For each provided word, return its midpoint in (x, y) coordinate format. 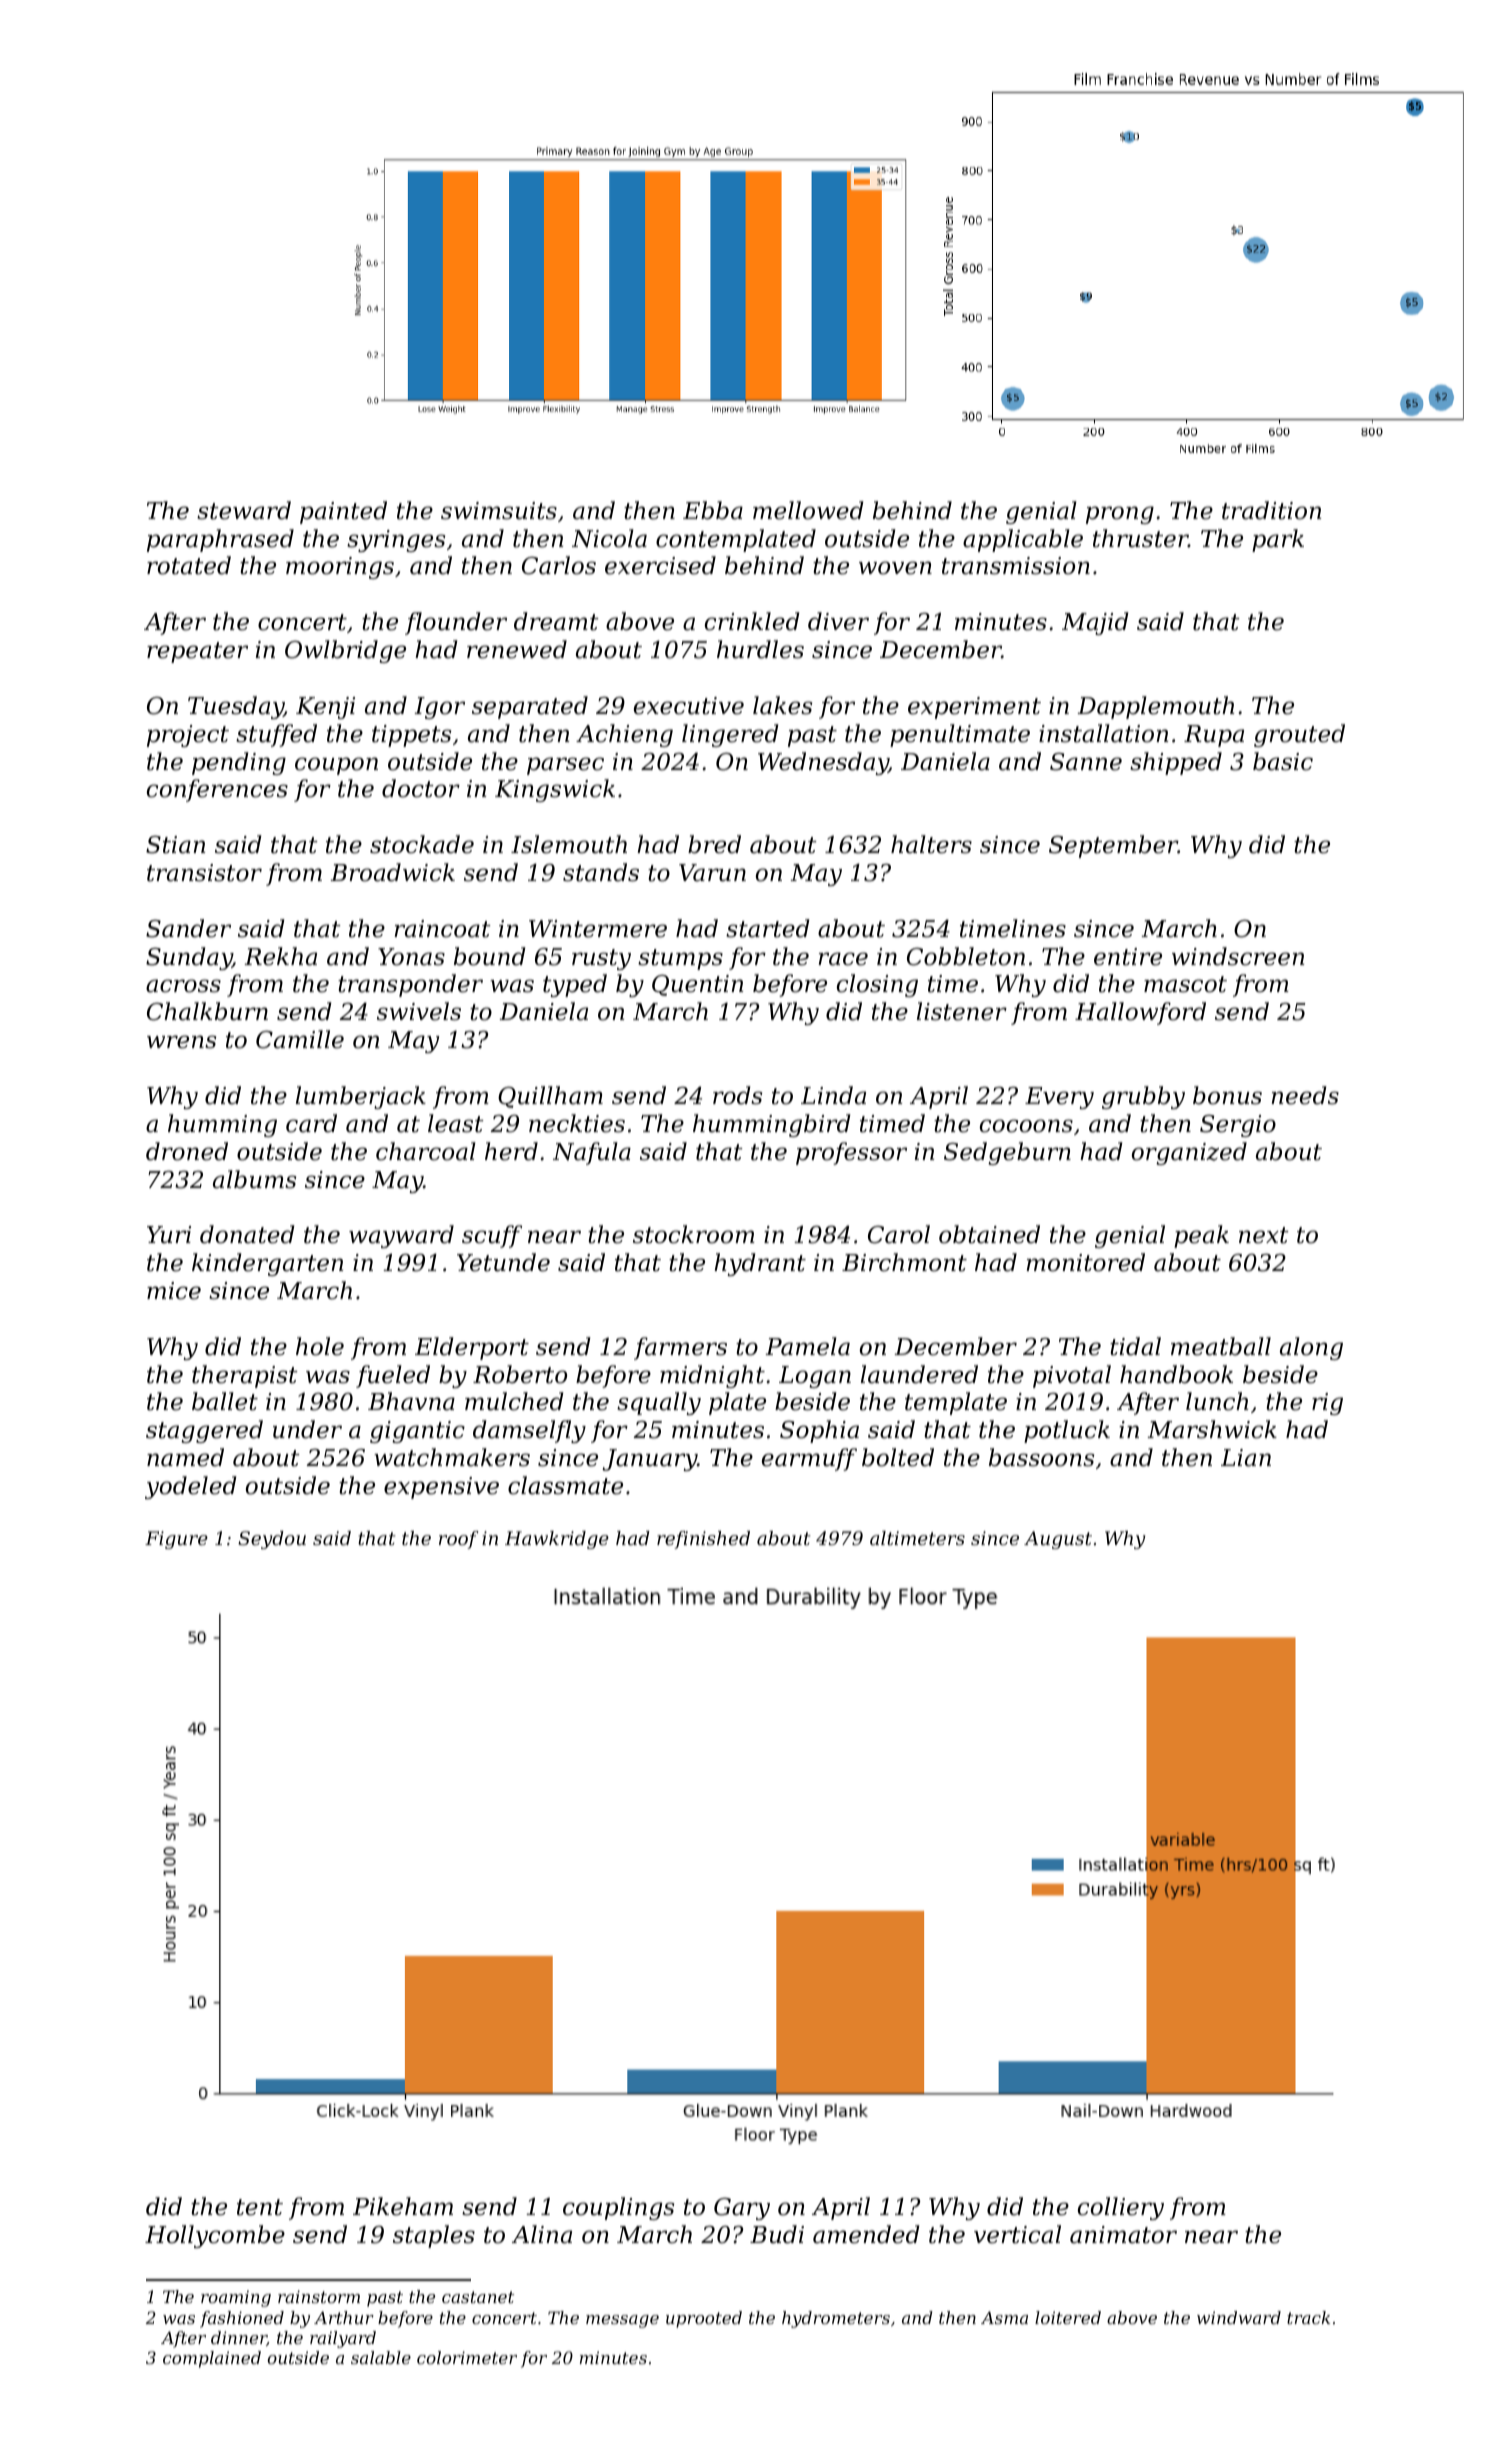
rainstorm (319, 2296)
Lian (1246, 1458)
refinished (703, 1540)
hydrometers (836, 2319)
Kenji (325, 708)
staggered (204, 1431)
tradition (1271, 510)
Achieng (624, 735)
